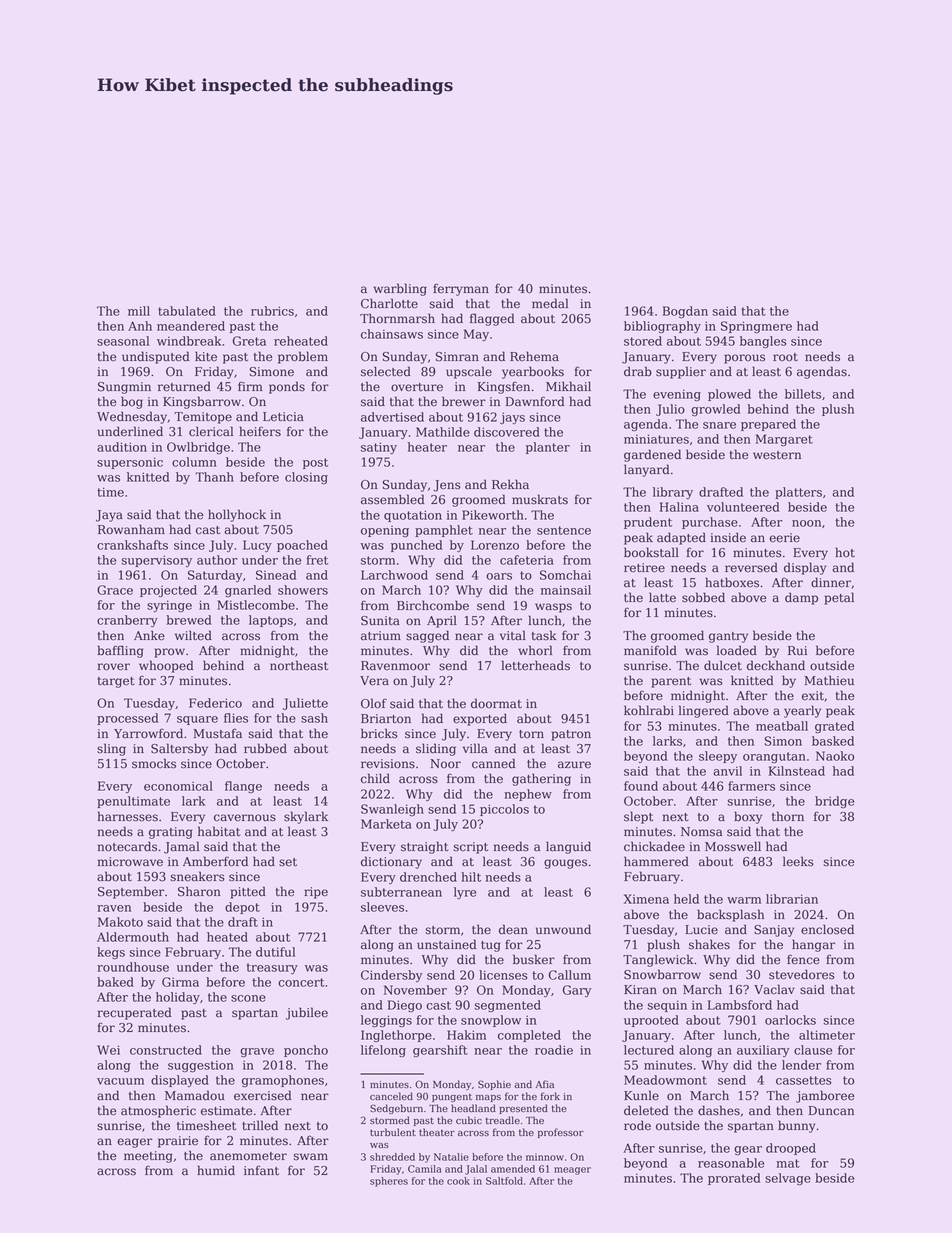 The height and width of the image is (1233, 952). I want to click on penultimate, so click(133, 802).
